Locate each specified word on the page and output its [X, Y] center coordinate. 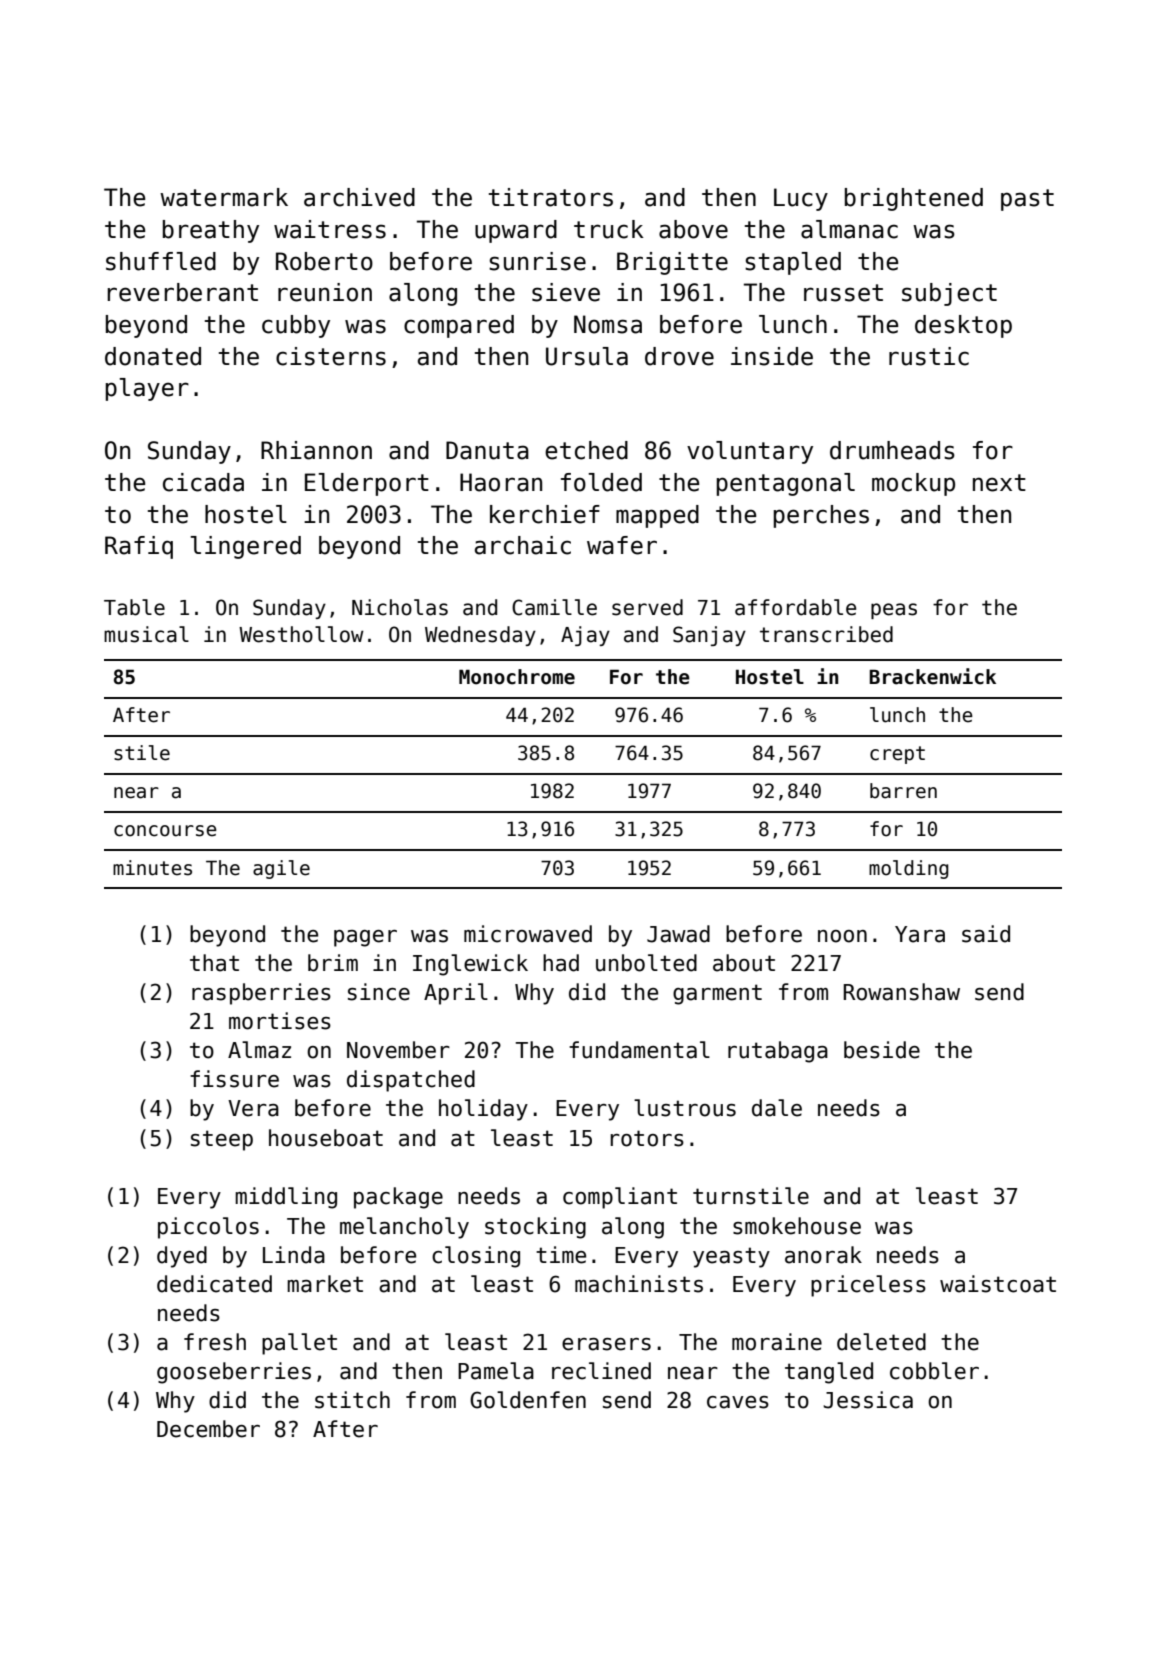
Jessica [868, 1400]
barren [903, 791]
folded [601, 482]
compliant [620, 1198]
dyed [182, 1257]
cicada [203, 482]
